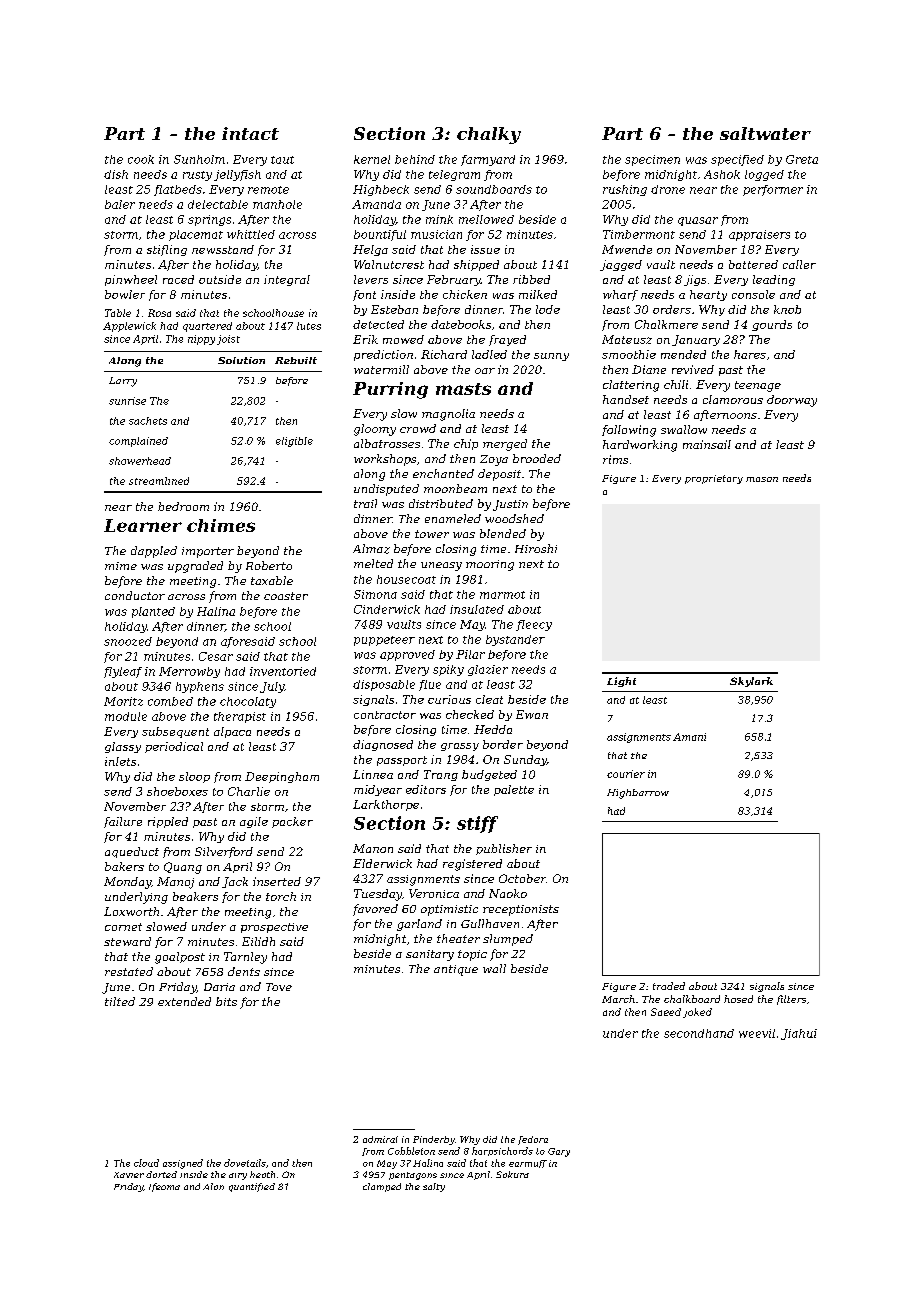  I want to click on showerhead, so click(140, 461).
